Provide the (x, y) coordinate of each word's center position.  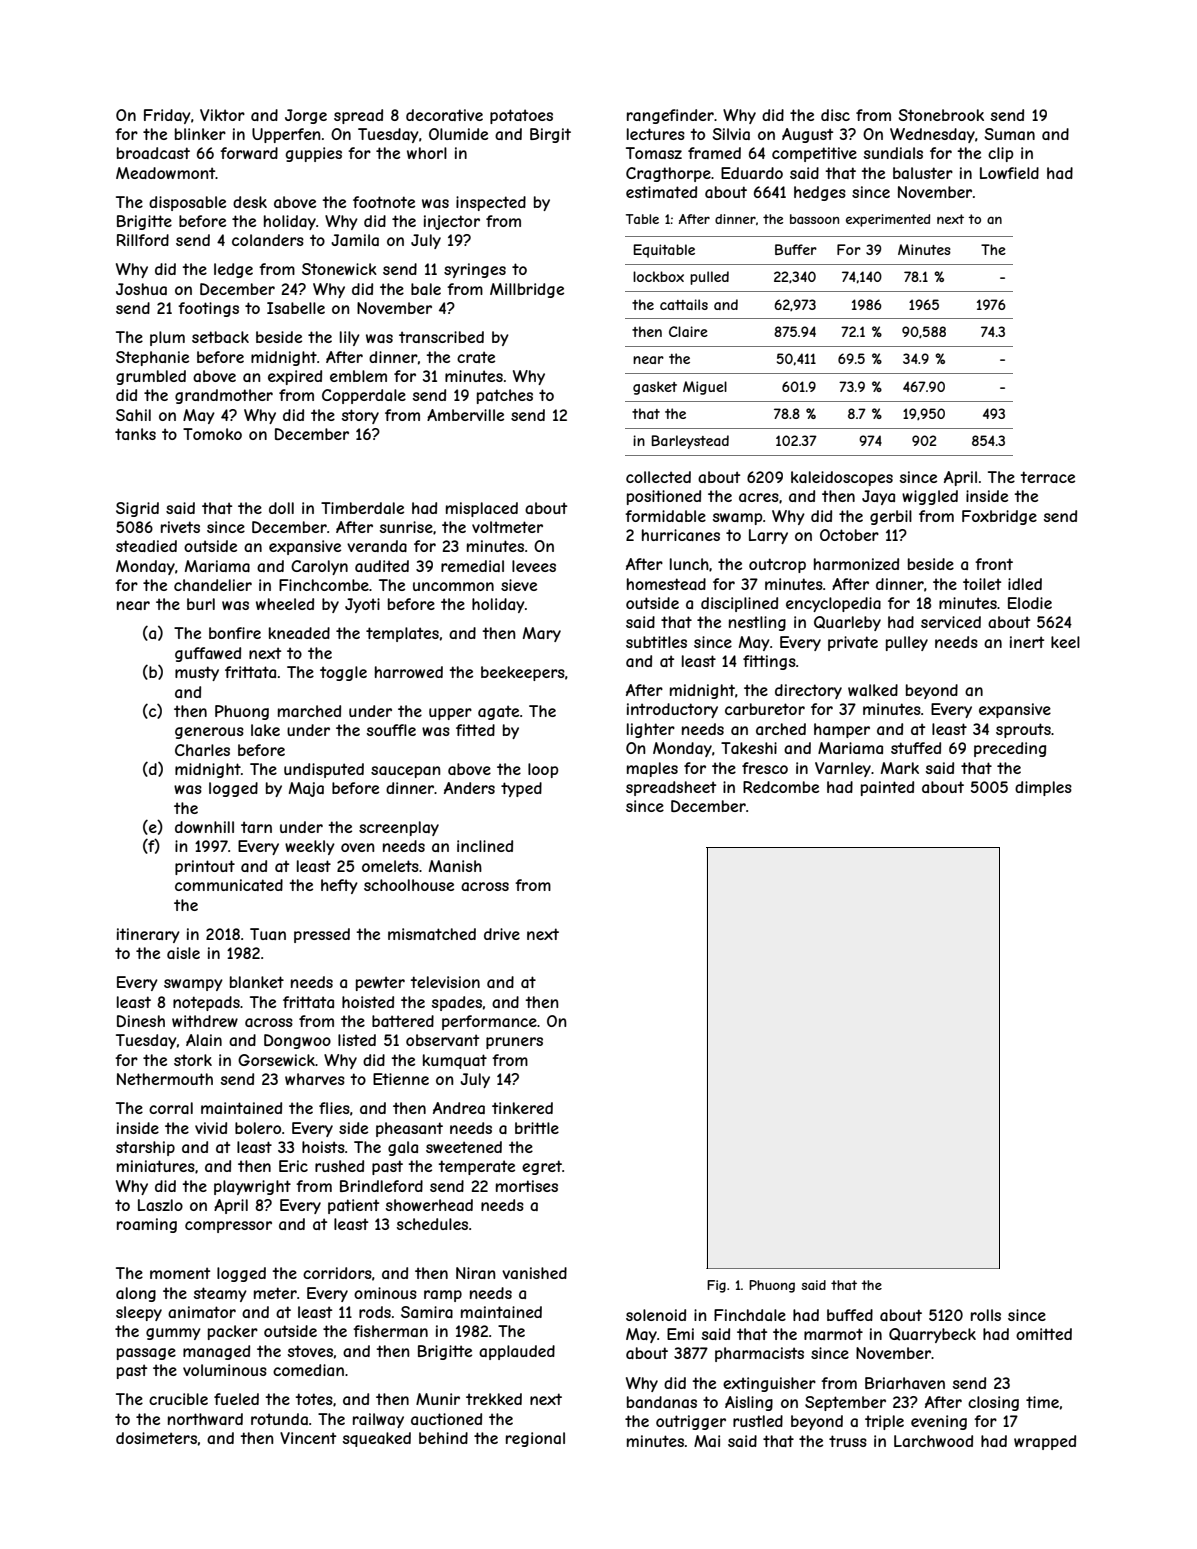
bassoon (814, 219)
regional (535, 1439)
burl (201, 604)
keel (1065, 642)
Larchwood (933, 1441)
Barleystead (690, 442)
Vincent (308, 1438)
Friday (167, 116)
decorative (444, 115)
